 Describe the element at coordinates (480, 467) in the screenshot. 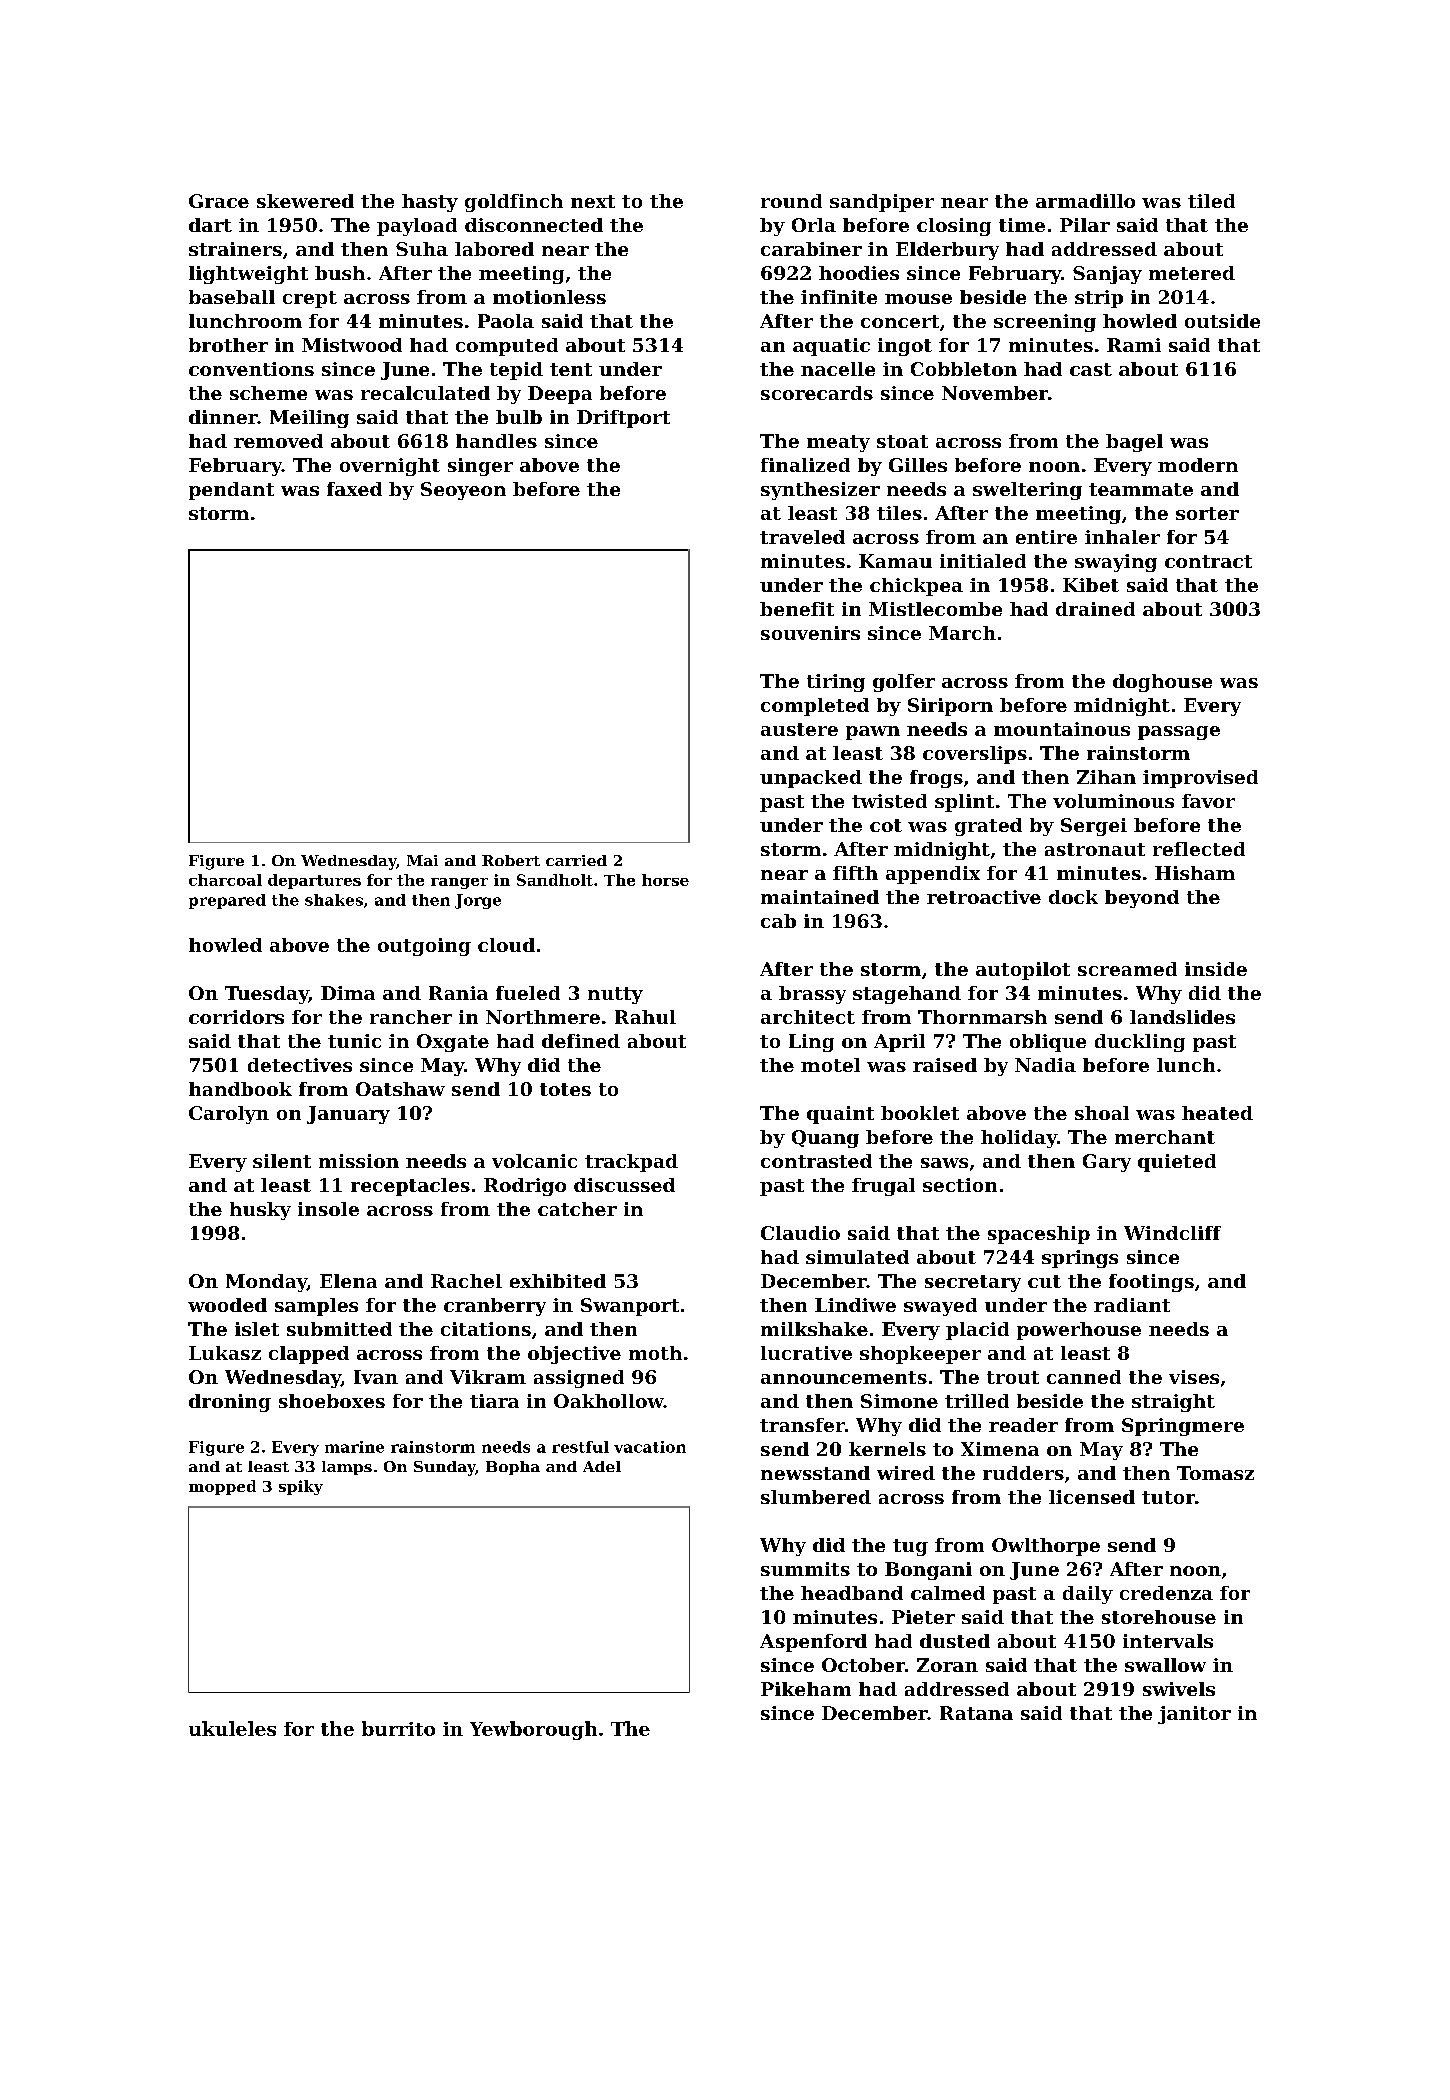

I see `singer` at that location.
